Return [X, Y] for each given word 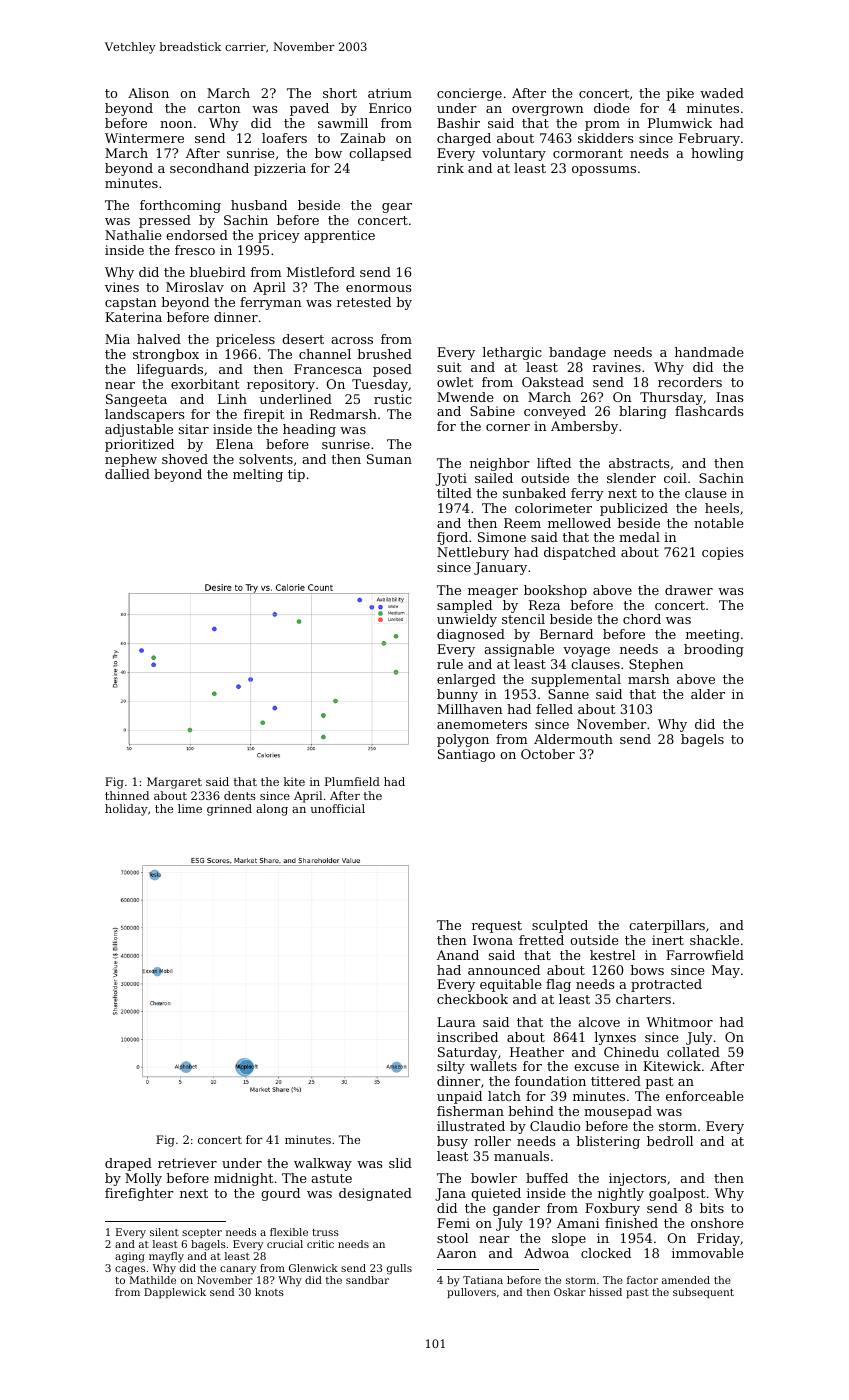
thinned [127, 795]
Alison [148, 93]
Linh [232, 399]
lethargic [512, 353]
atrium [390, 93]
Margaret [174, 783]
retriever [187, 1163]
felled [554, 709]
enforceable [704, 1096]
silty [451, 1067]
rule [450, 664]
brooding [714, 650]
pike [680, 94]
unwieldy [467, 620]
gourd [280, 1194]
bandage [577, 353]
